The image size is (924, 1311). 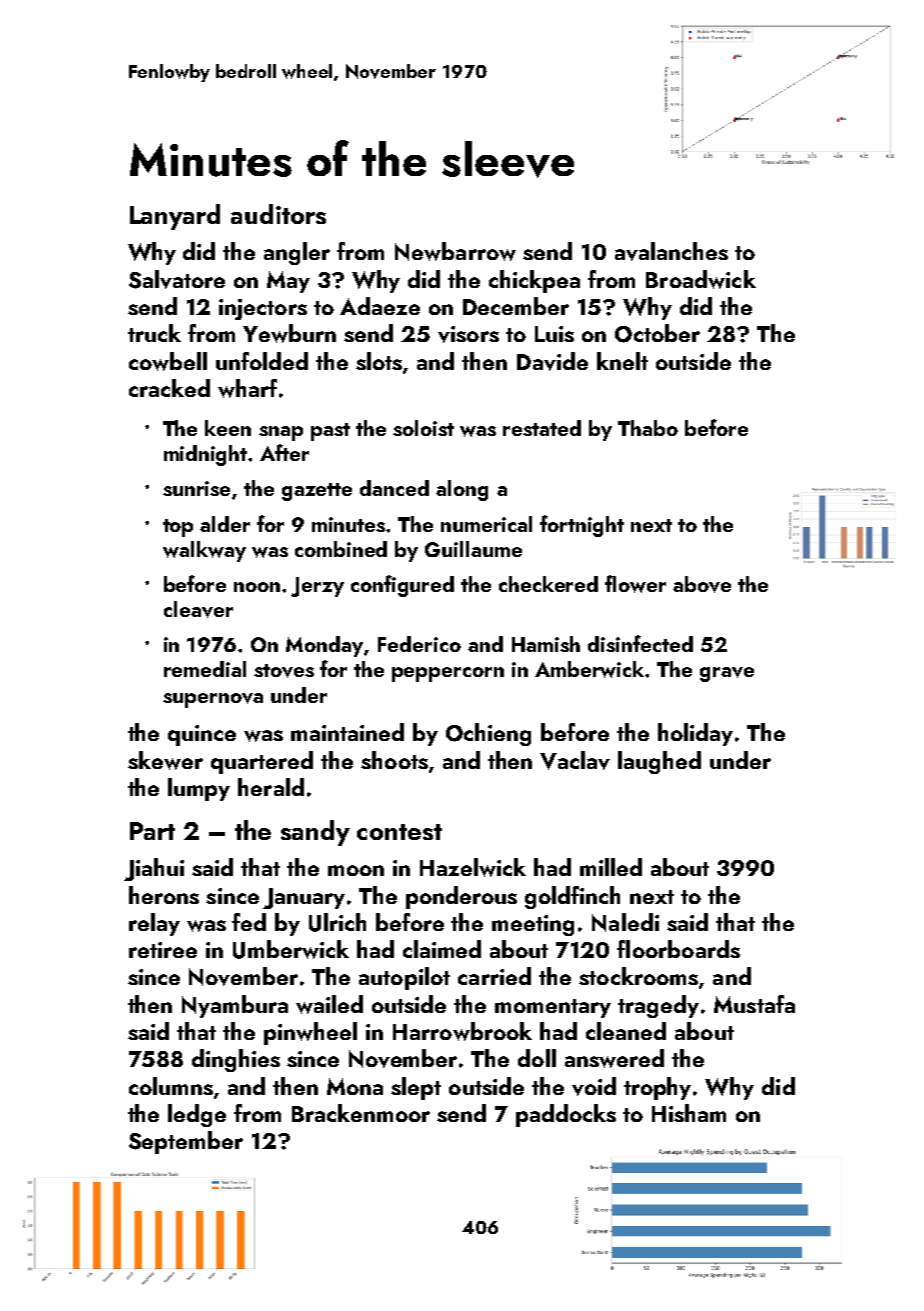 I want to click on After, so click(x=284, y=452).
